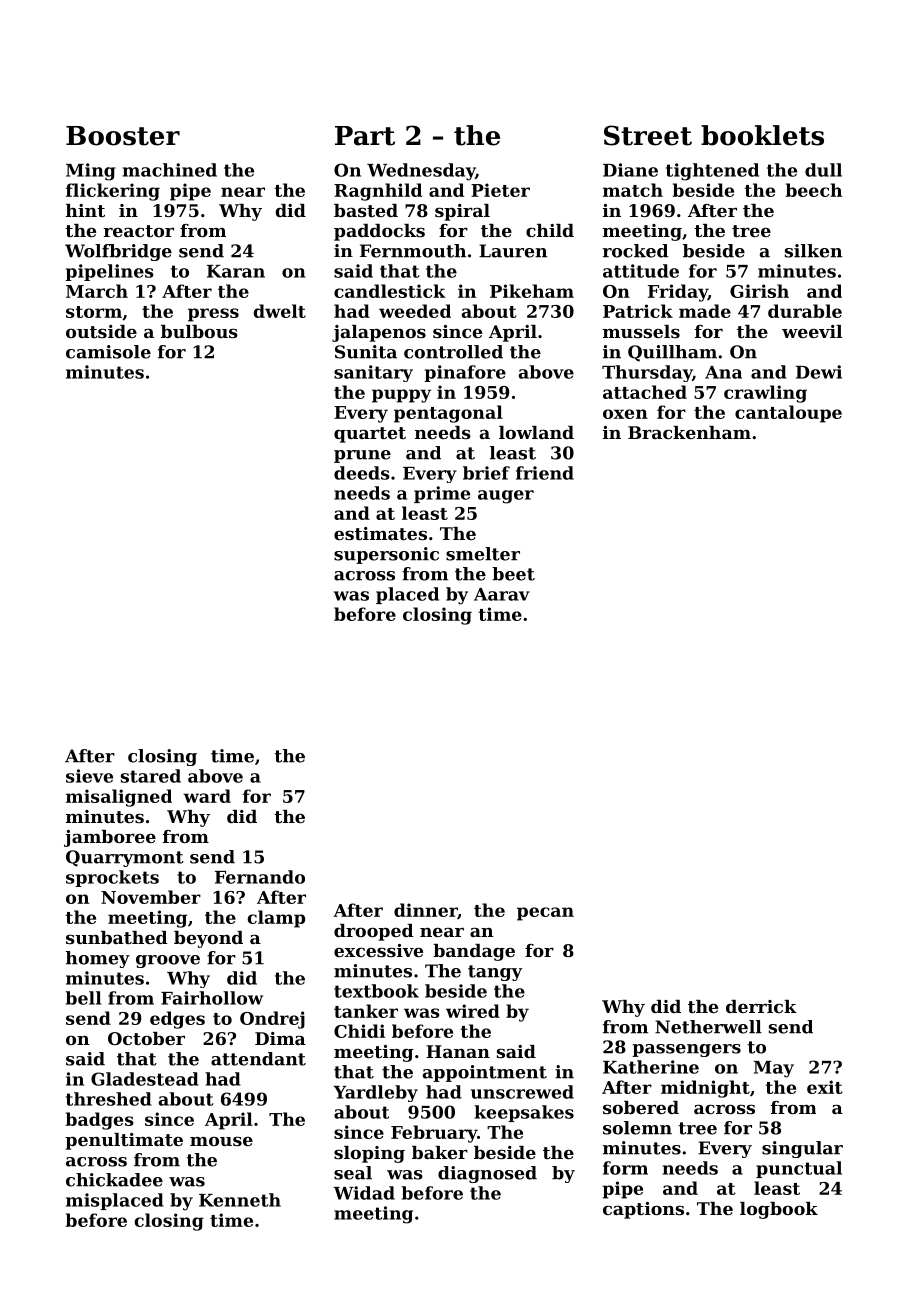  I want to click on Fernando, so click(260, 877).
